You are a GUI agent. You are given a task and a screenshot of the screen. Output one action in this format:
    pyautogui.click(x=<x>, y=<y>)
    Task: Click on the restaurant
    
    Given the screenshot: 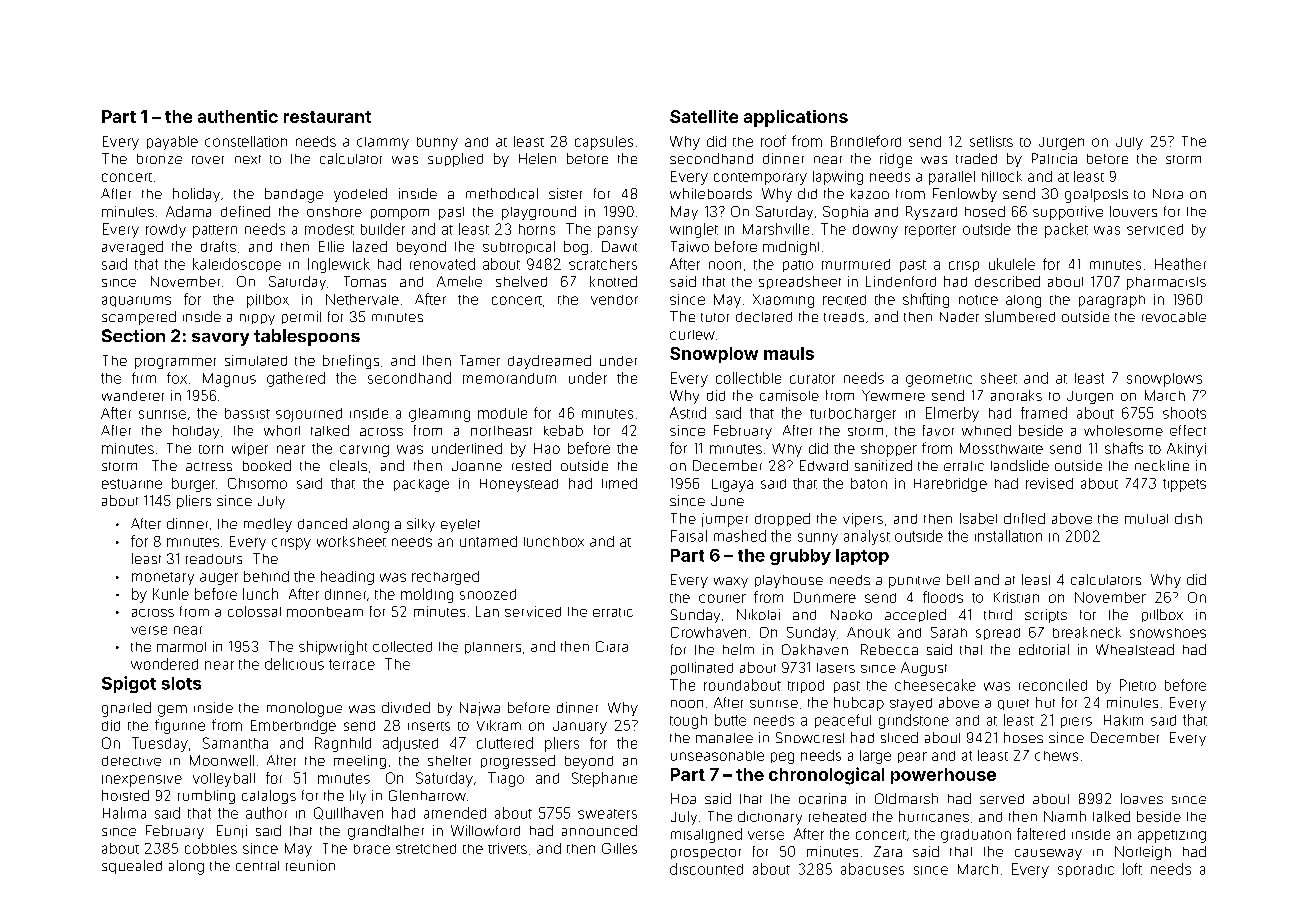 What is the action you would take?
    pyautogui.click(x=327, y=117)
